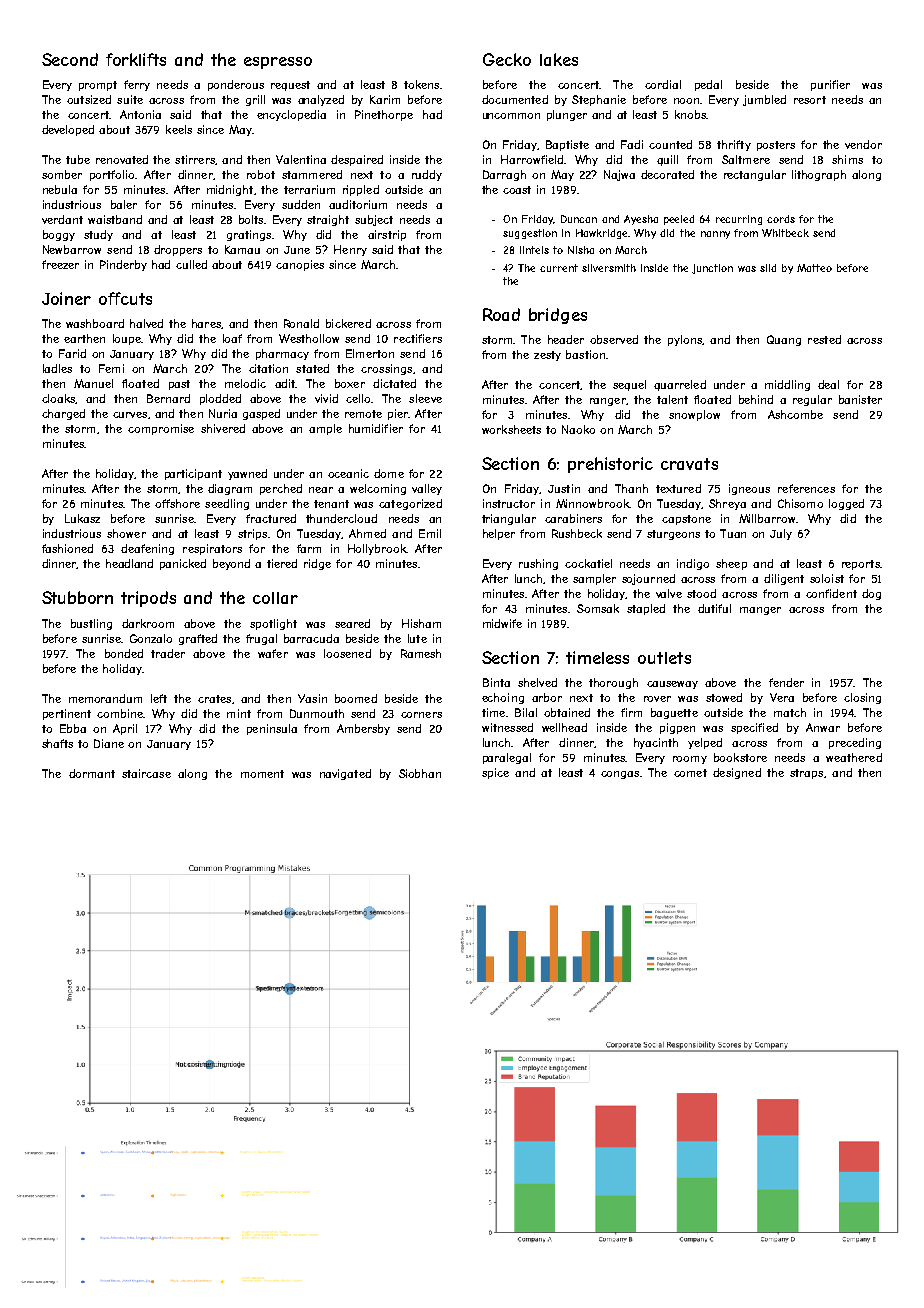  I want to click on lithograph, so click(819, 175).
